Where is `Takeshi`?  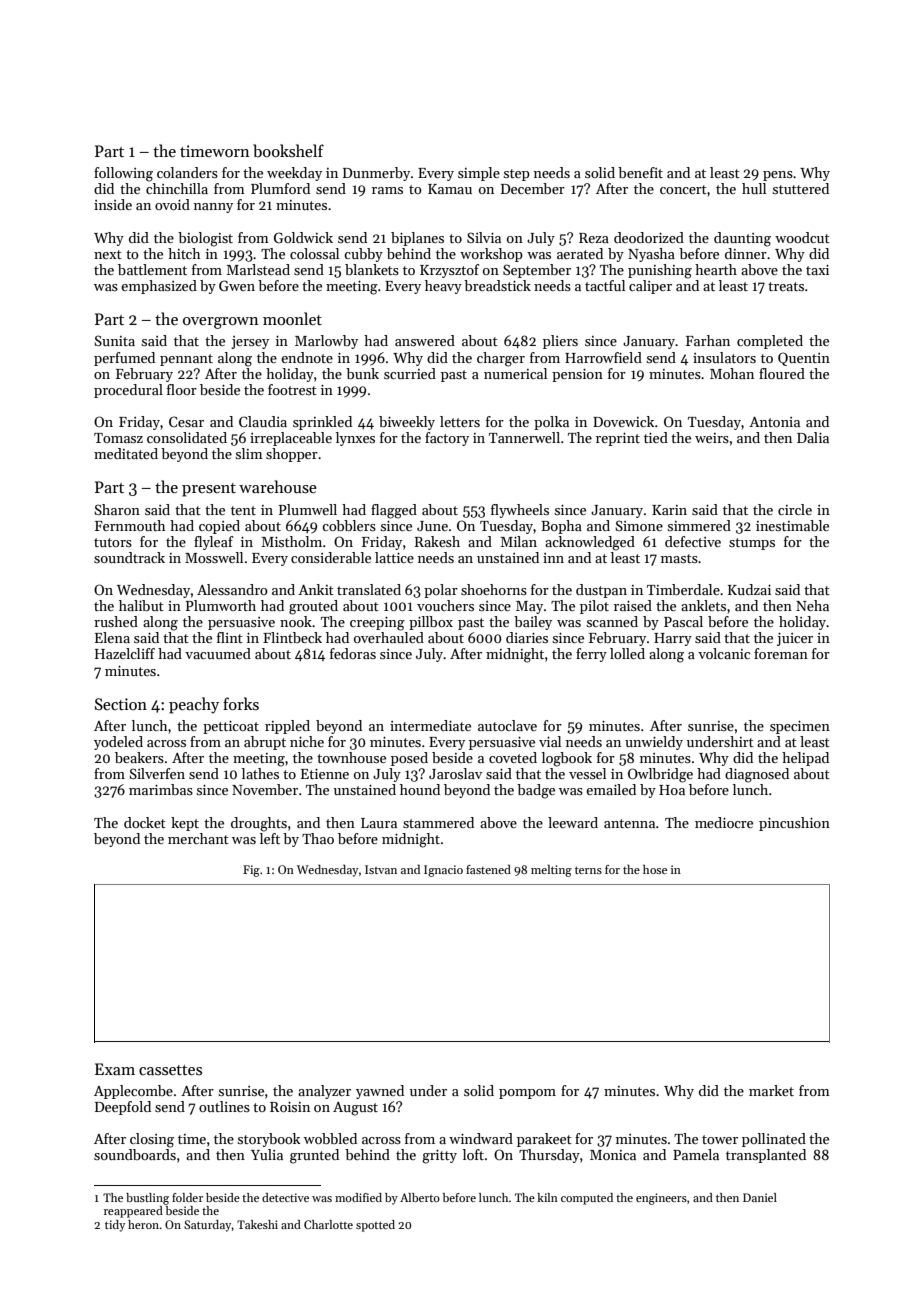 Takeshi is located at coordinates (257, 1224).
